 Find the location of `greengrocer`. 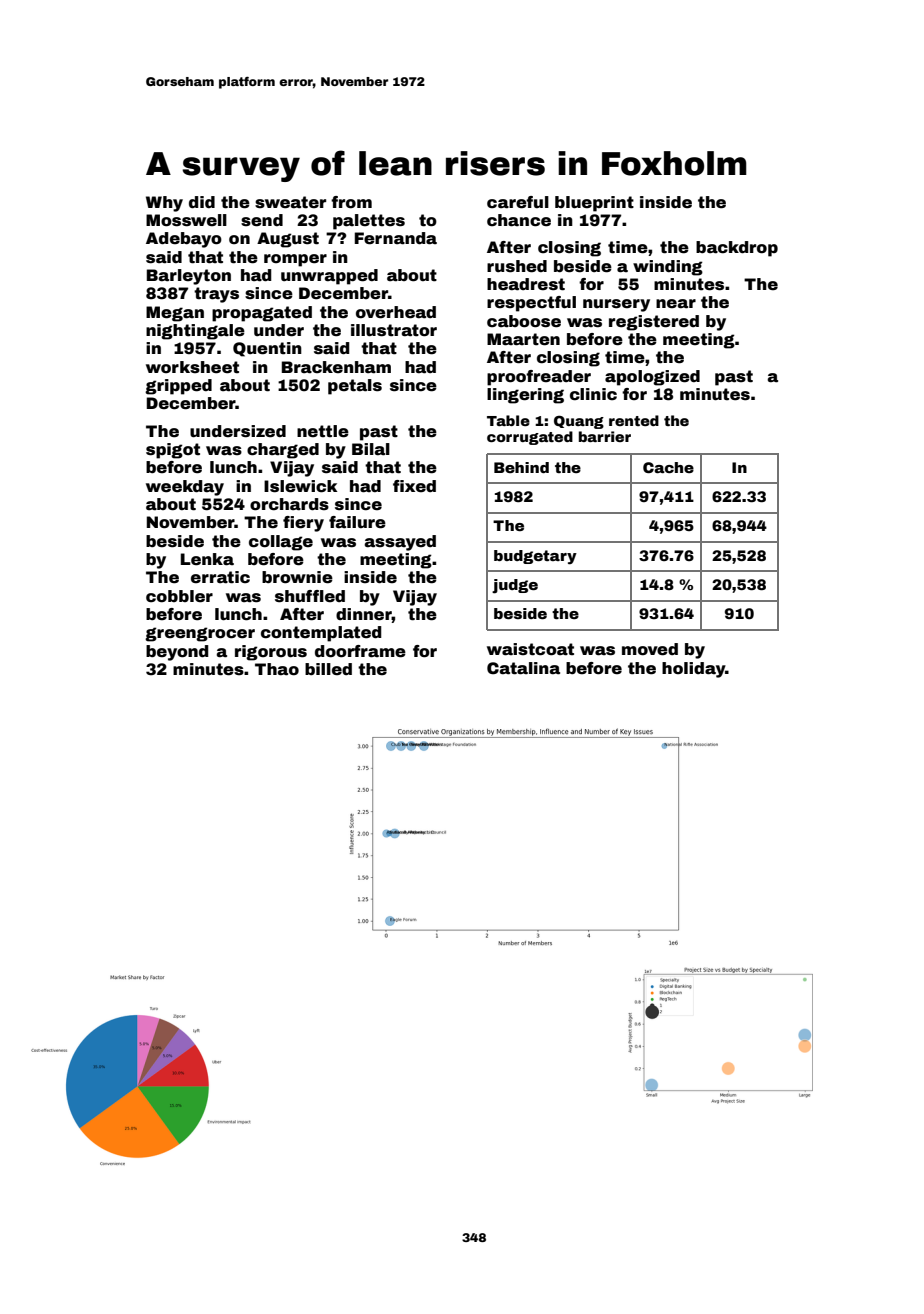

greengrocer is located at coordinates (200, 634).
